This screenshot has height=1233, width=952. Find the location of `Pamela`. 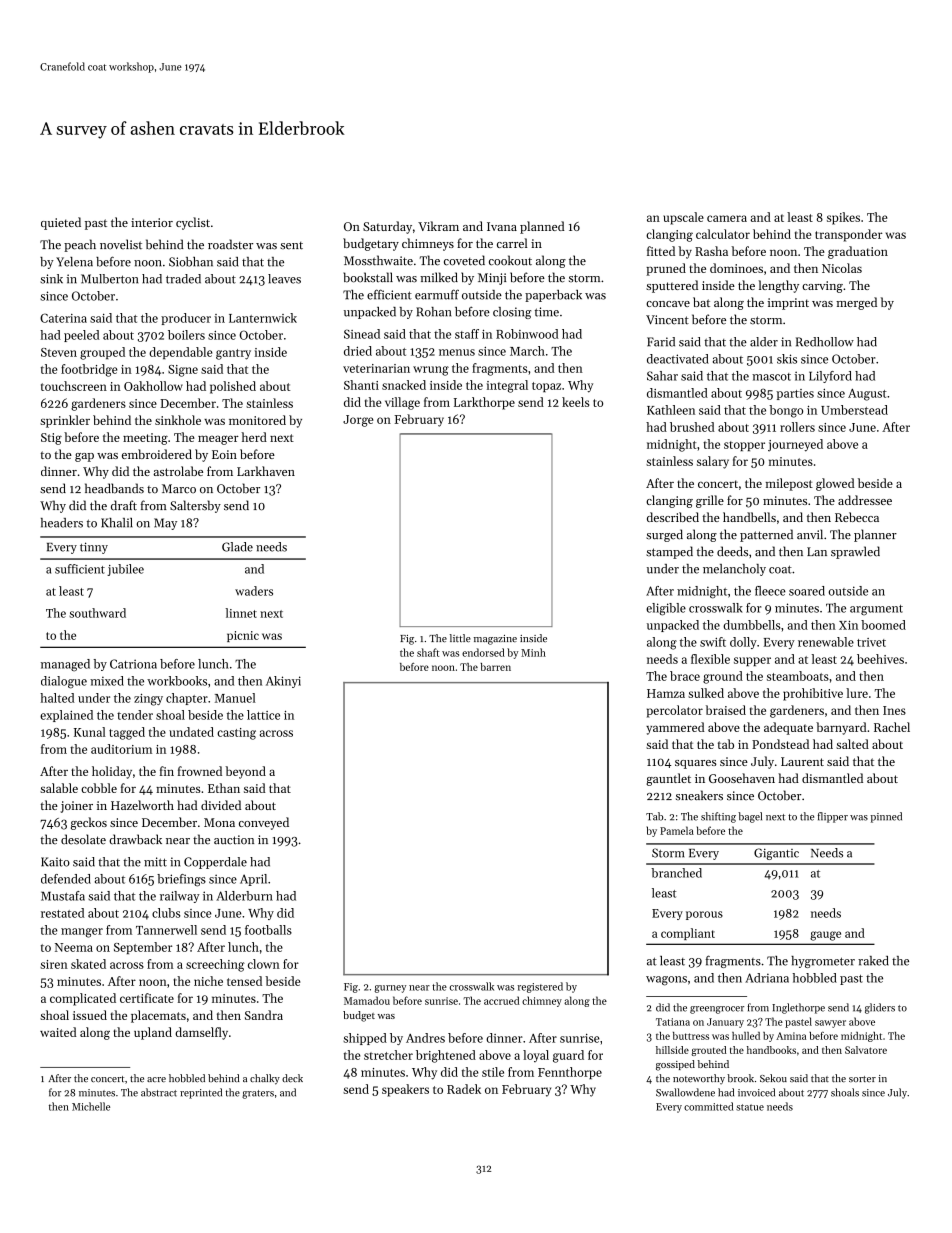

Pamela is located at coordinates (677, 830).
